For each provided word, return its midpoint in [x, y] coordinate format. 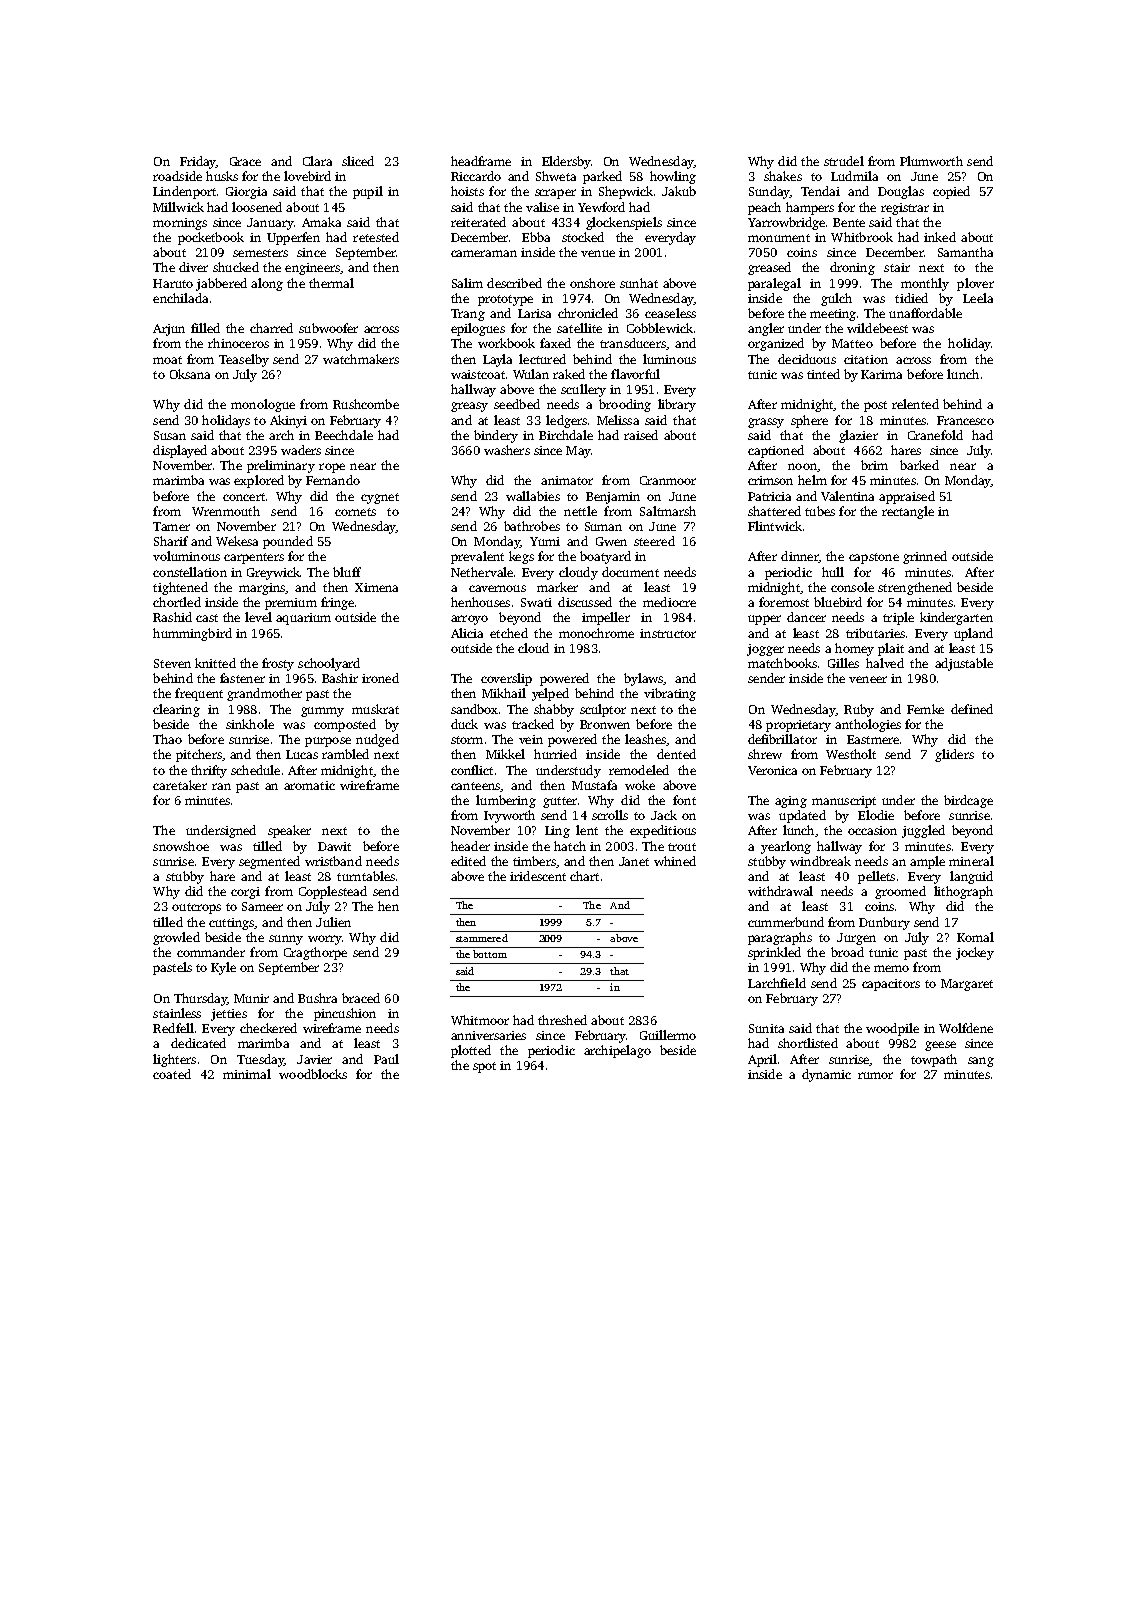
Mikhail [504, 693]
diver [193, 267]
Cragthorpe [315, 953]
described [514, 283]
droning [852, 268]
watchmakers [361, 359]
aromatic [309, 785]
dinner [800, 557]
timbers [534, 861]
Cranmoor [668, 480]
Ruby [859, 710]
